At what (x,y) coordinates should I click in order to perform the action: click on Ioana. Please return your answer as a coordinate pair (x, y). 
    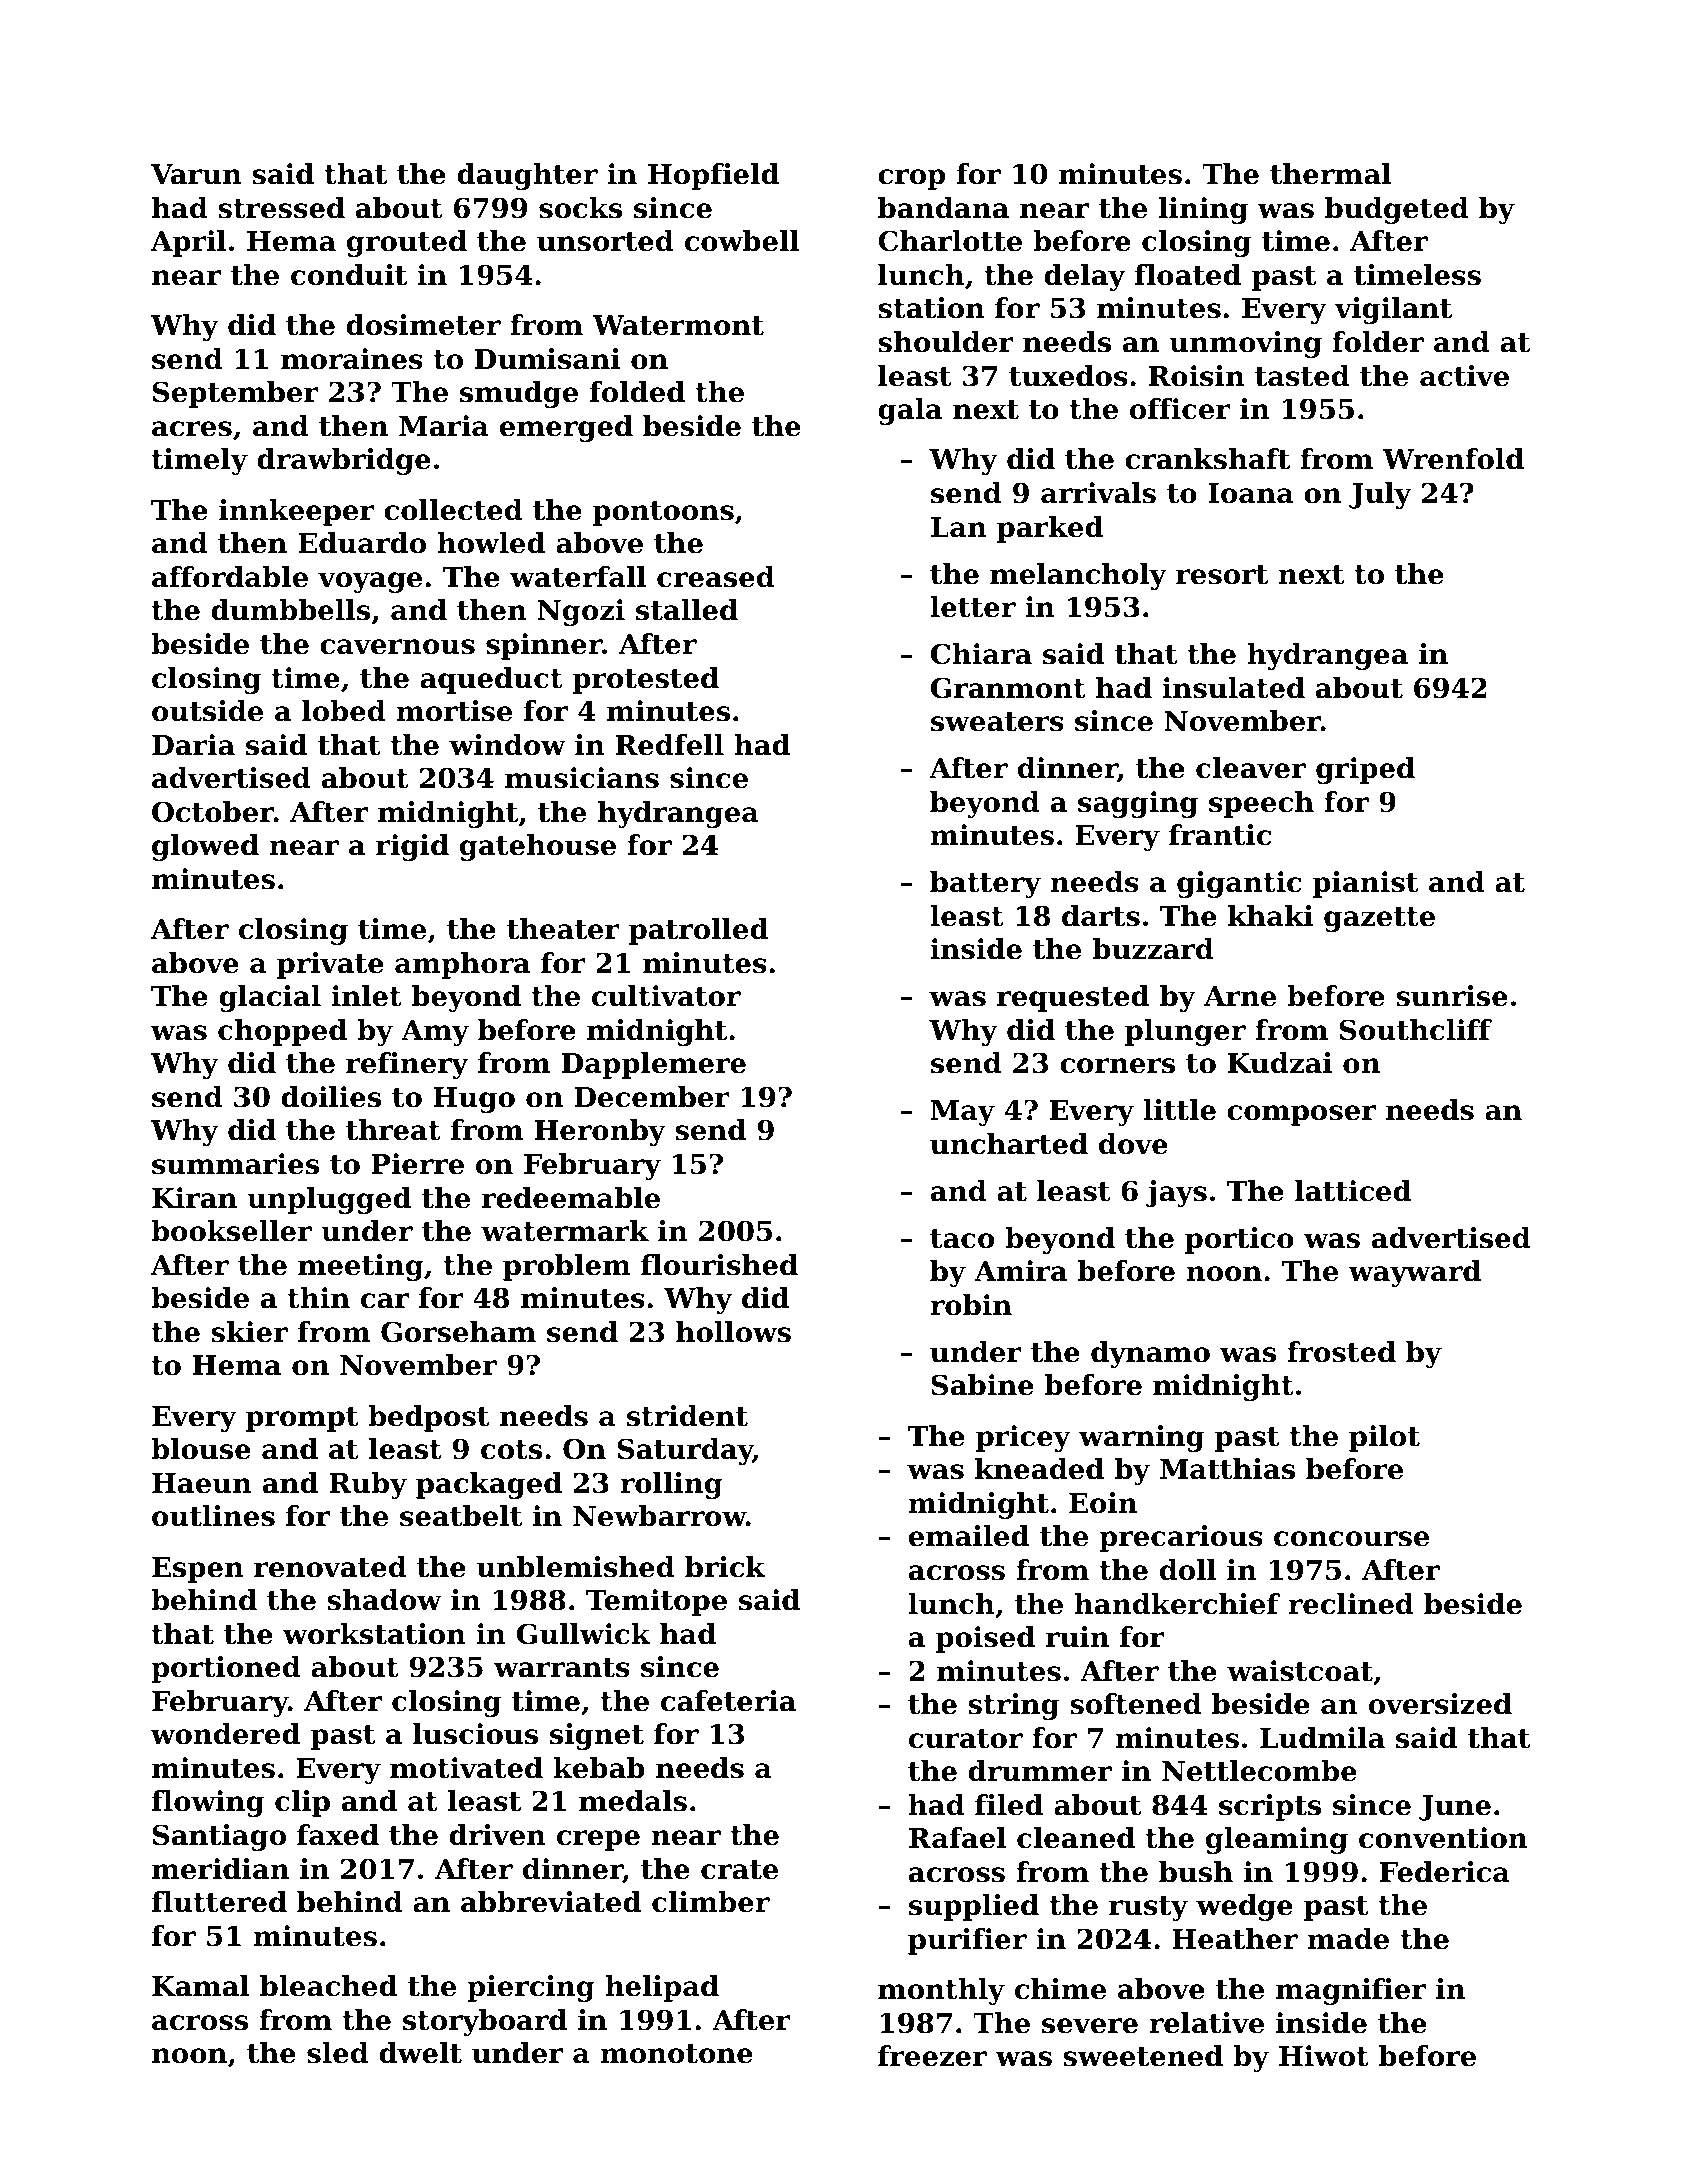
    Looking at the image, I should click on (1251, 493).
